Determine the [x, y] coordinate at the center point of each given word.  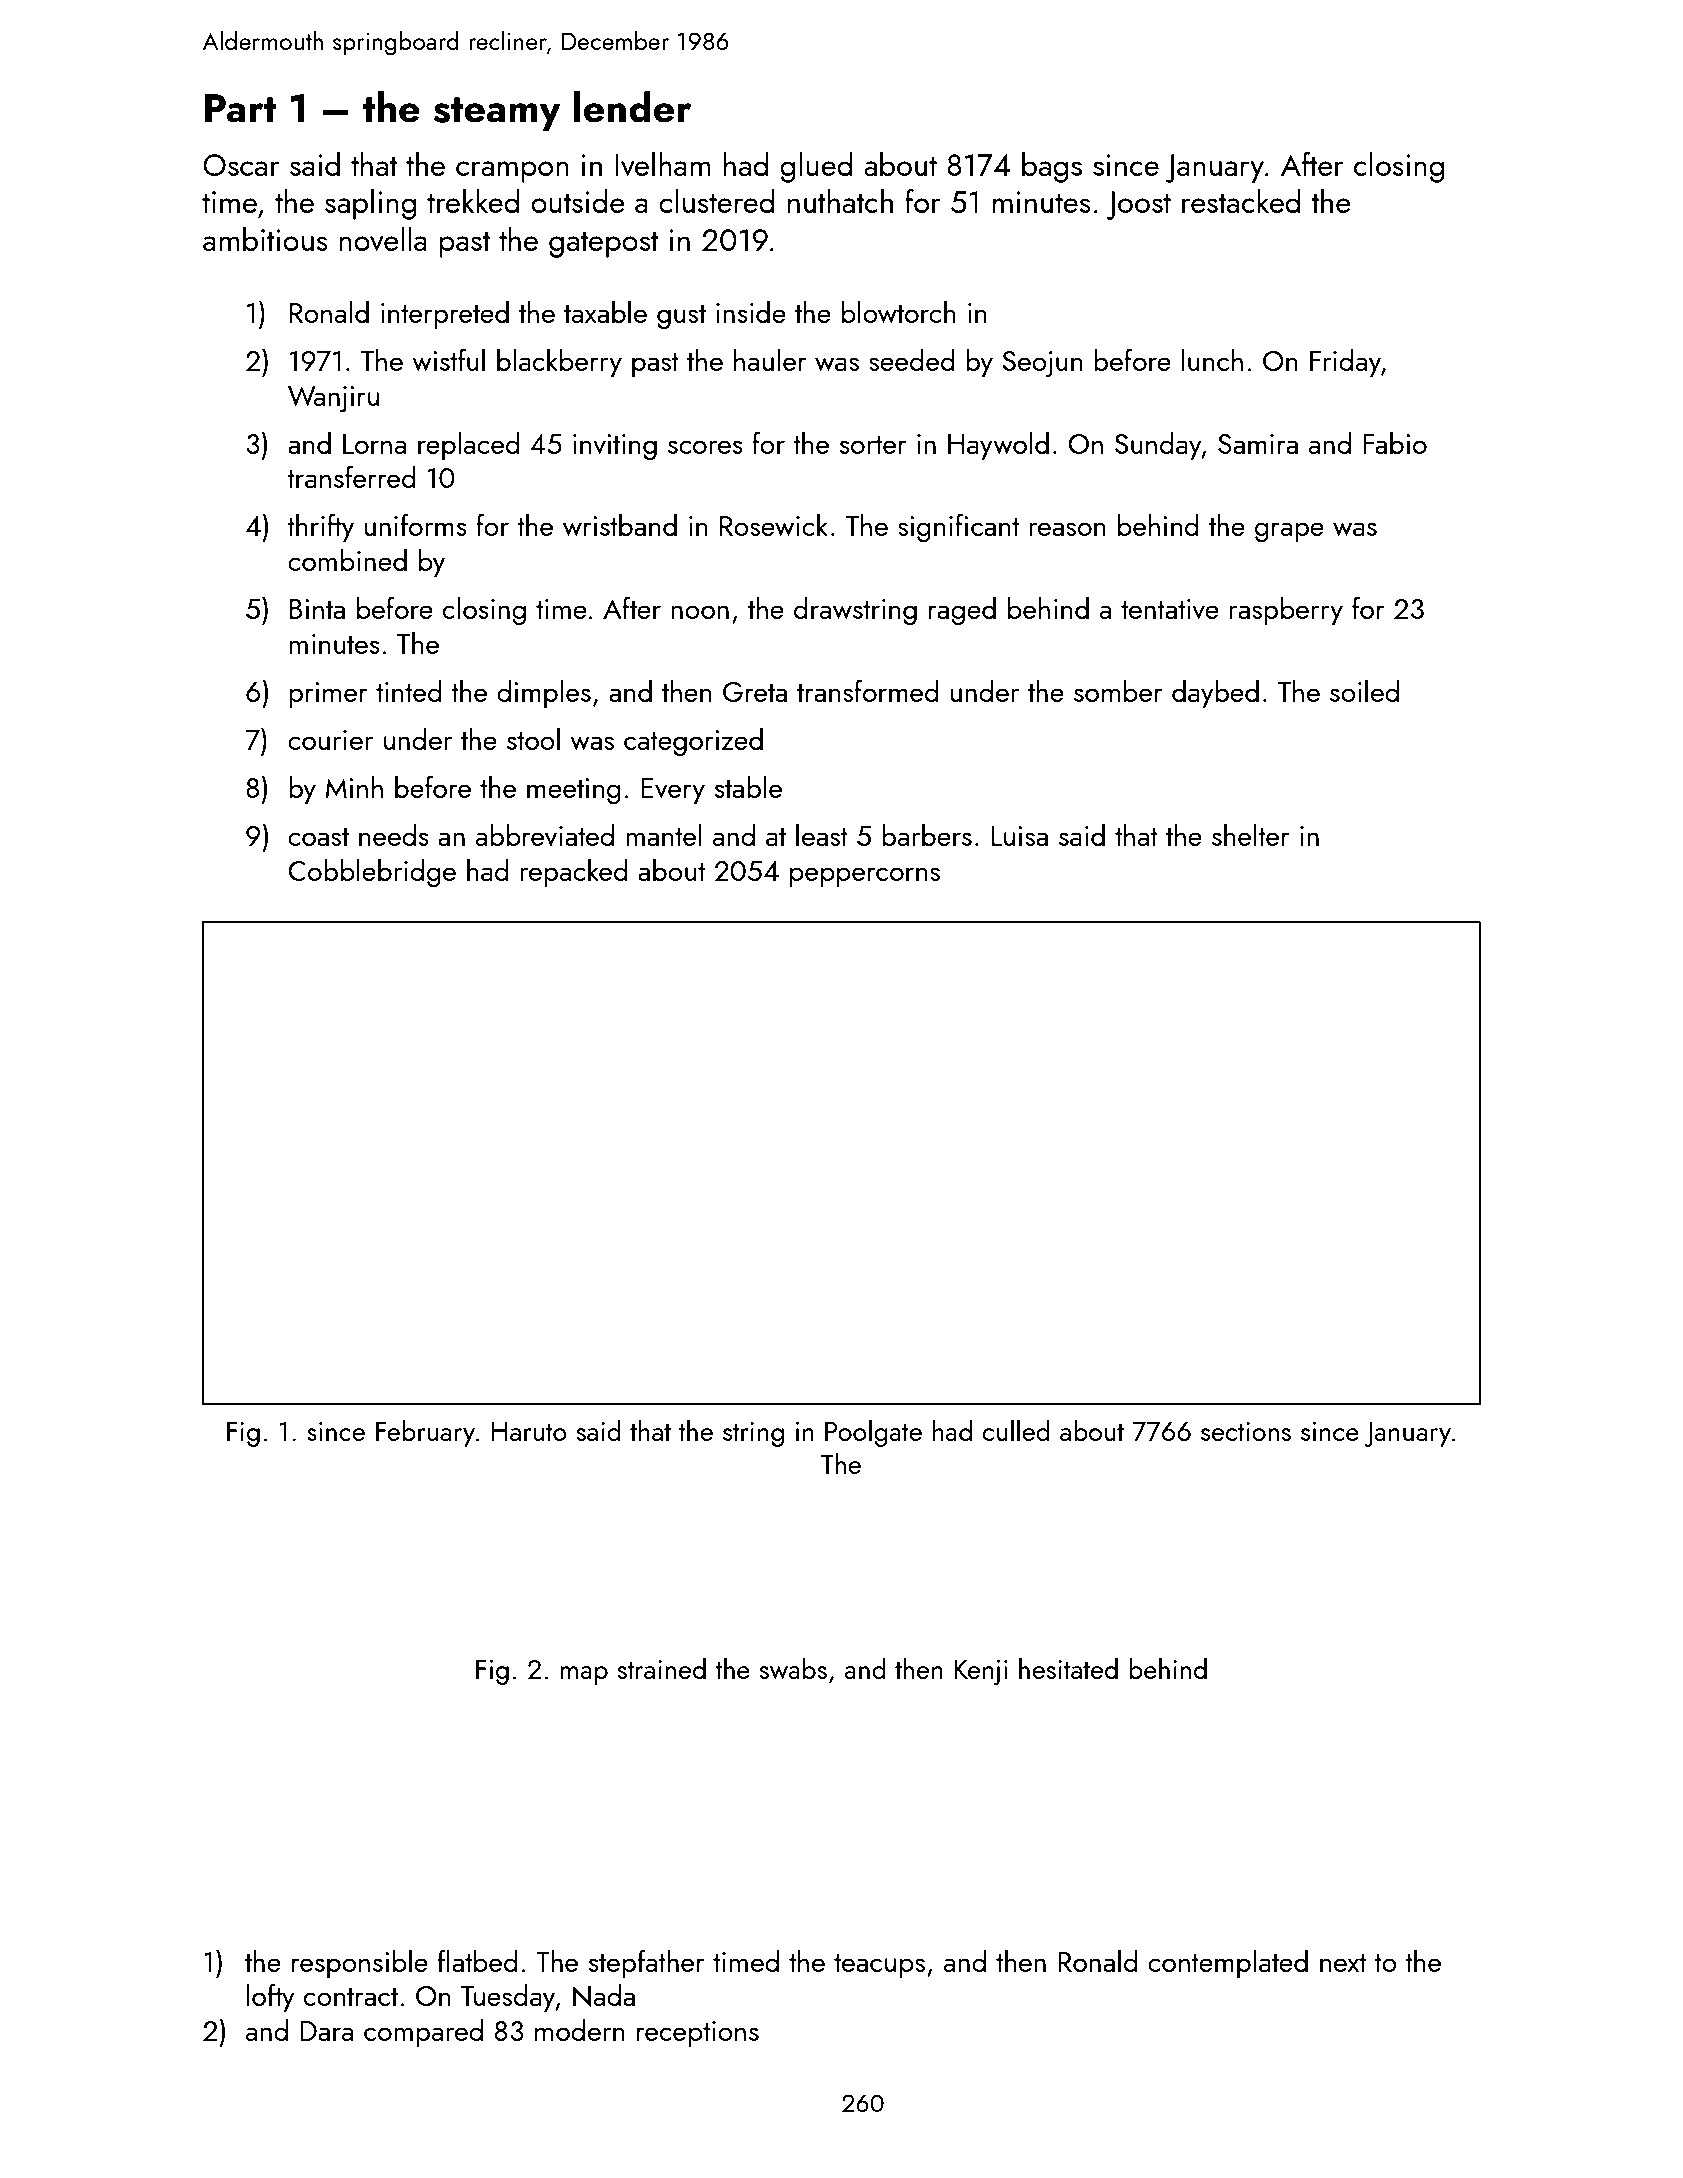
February [425, 1433]
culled [1016, 1430]
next [1343, 1963]
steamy [497, 114]
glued [816, 167]
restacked [1241, 201]
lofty [270, 1998]
